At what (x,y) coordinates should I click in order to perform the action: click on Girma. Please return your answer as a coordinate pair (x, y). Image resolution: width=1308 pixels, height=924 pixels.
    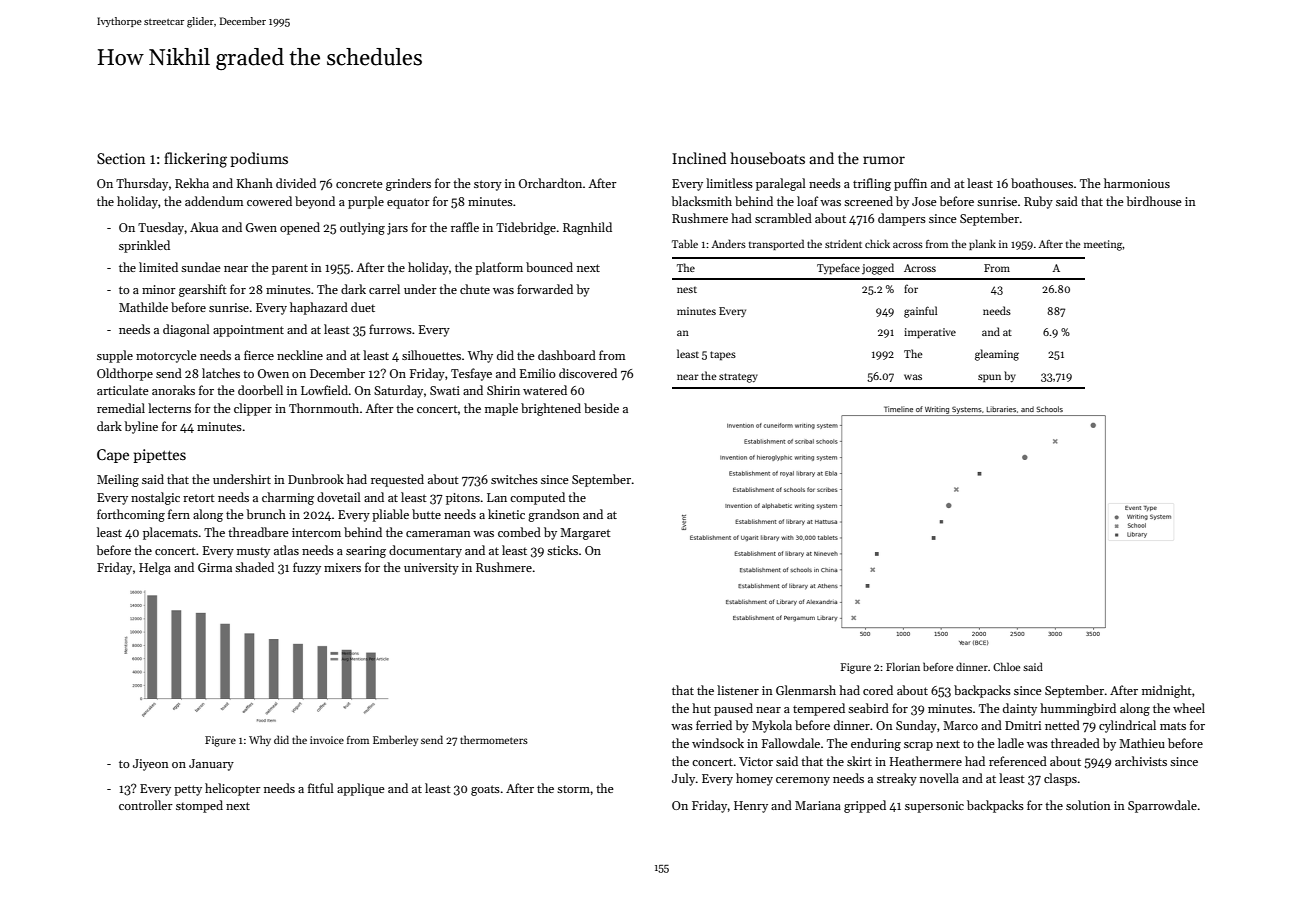
    Looking at the image, I should click on (215, 567).
